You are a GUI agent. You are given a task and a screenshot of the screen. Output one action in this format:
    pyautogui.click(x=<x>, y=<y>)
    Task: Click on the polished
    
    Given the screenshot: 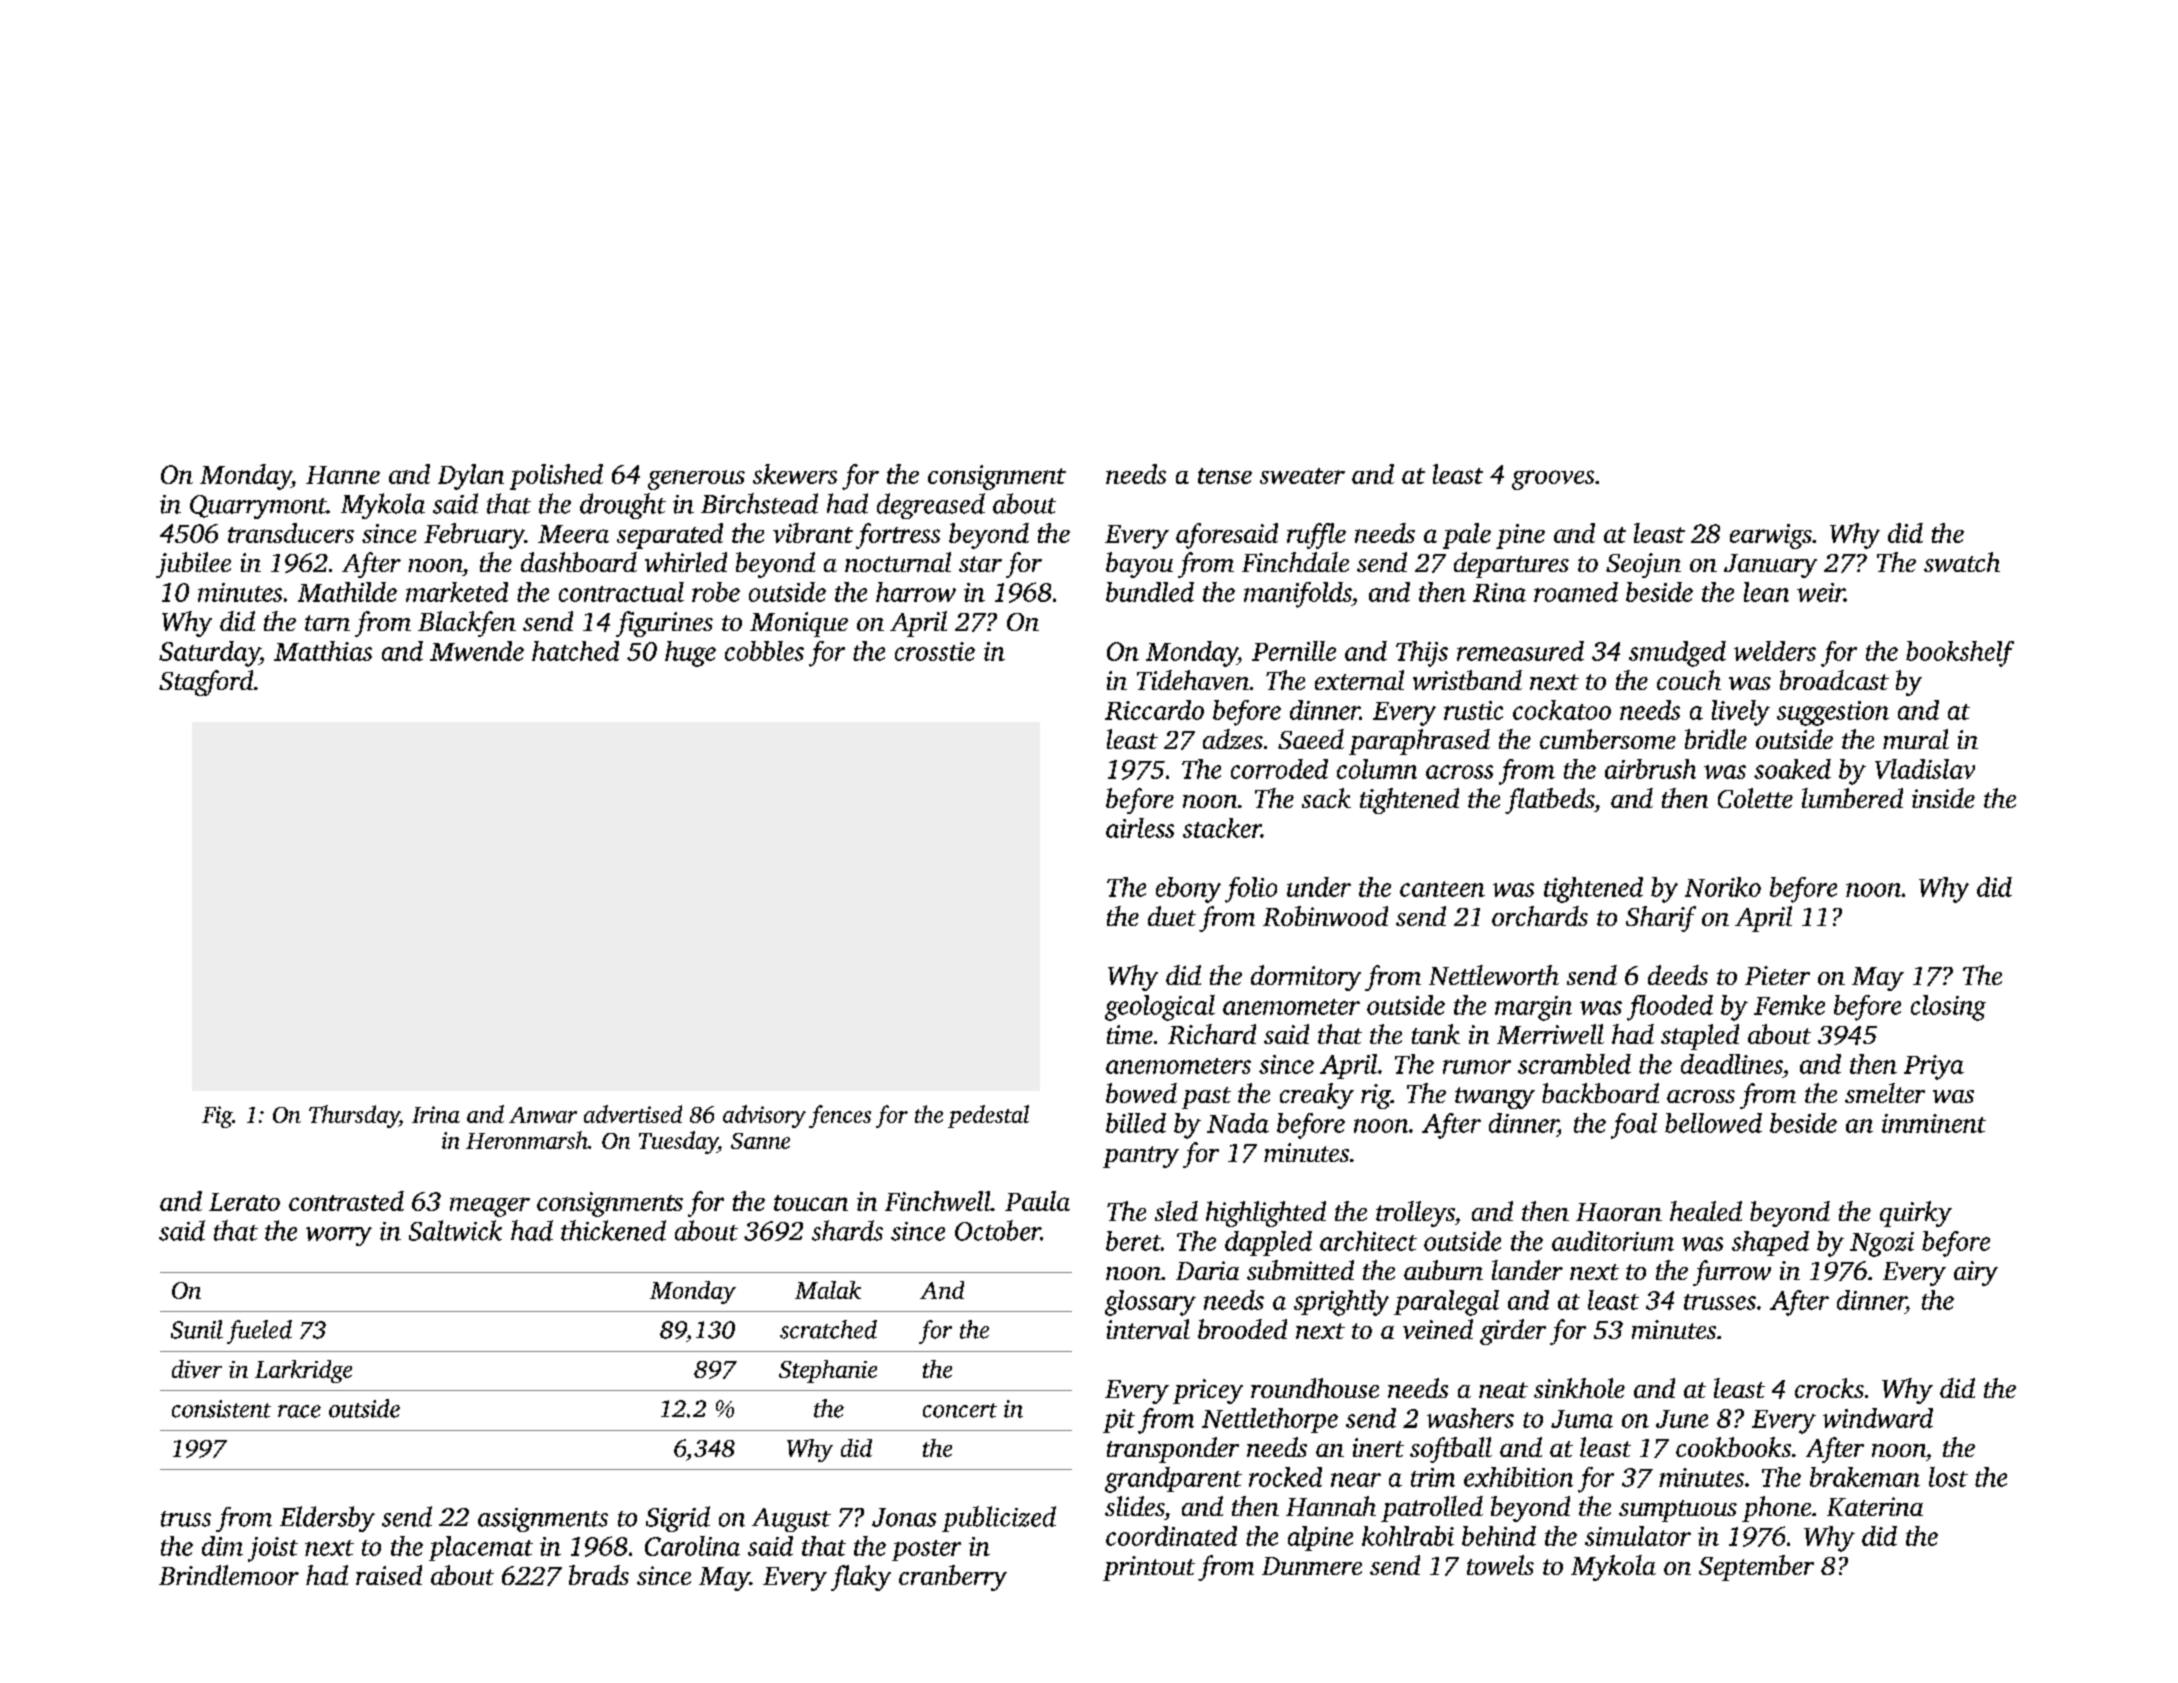 What is the action you would take?
    pyautogui.click(x=556, y=477)
